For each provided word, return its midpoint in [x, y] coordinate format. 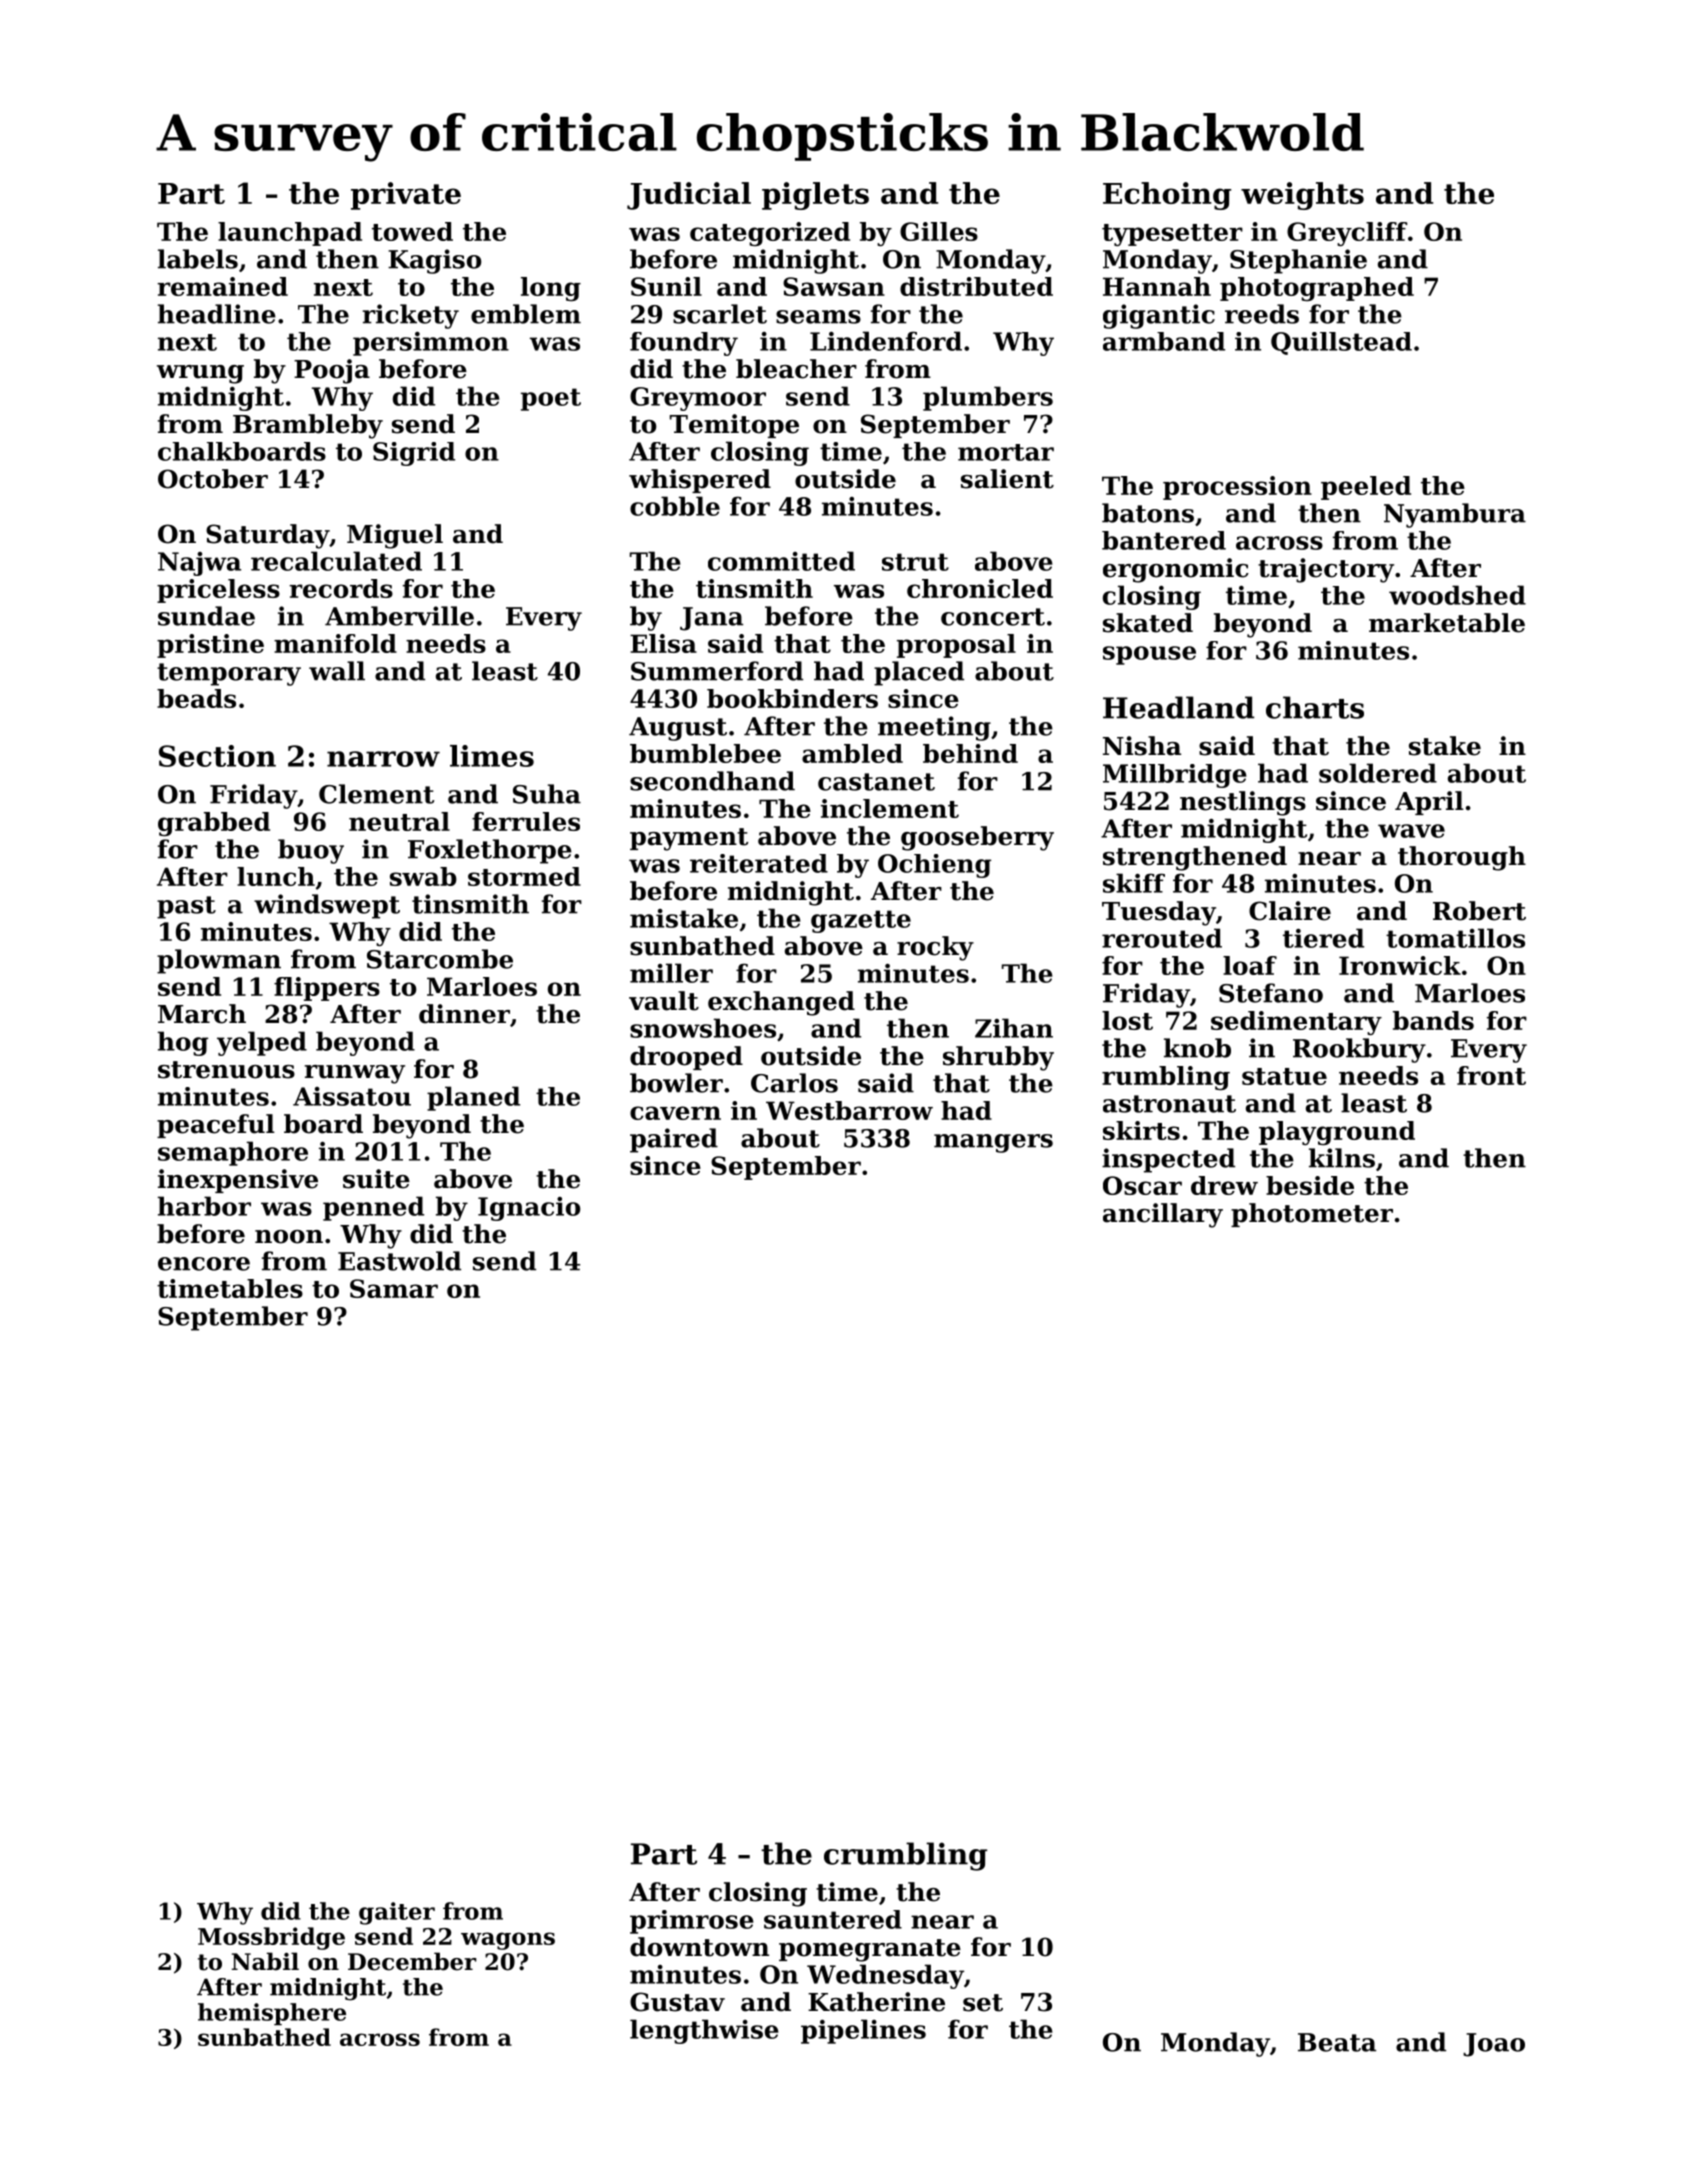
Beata [1337, 2042]
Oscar [1142, 1185]
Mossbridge [271, 1938]
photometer [1312, 1215]
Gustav [677, 2002]
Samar [394, 1288]
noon [289, 1237]
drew [1224, 1185]
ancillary [1163, 1215]
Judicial [689, 196]
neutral [399, 821]
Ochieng [934, 866]
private [406, 196]
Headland [1178, 707]
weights [1302, 196]
